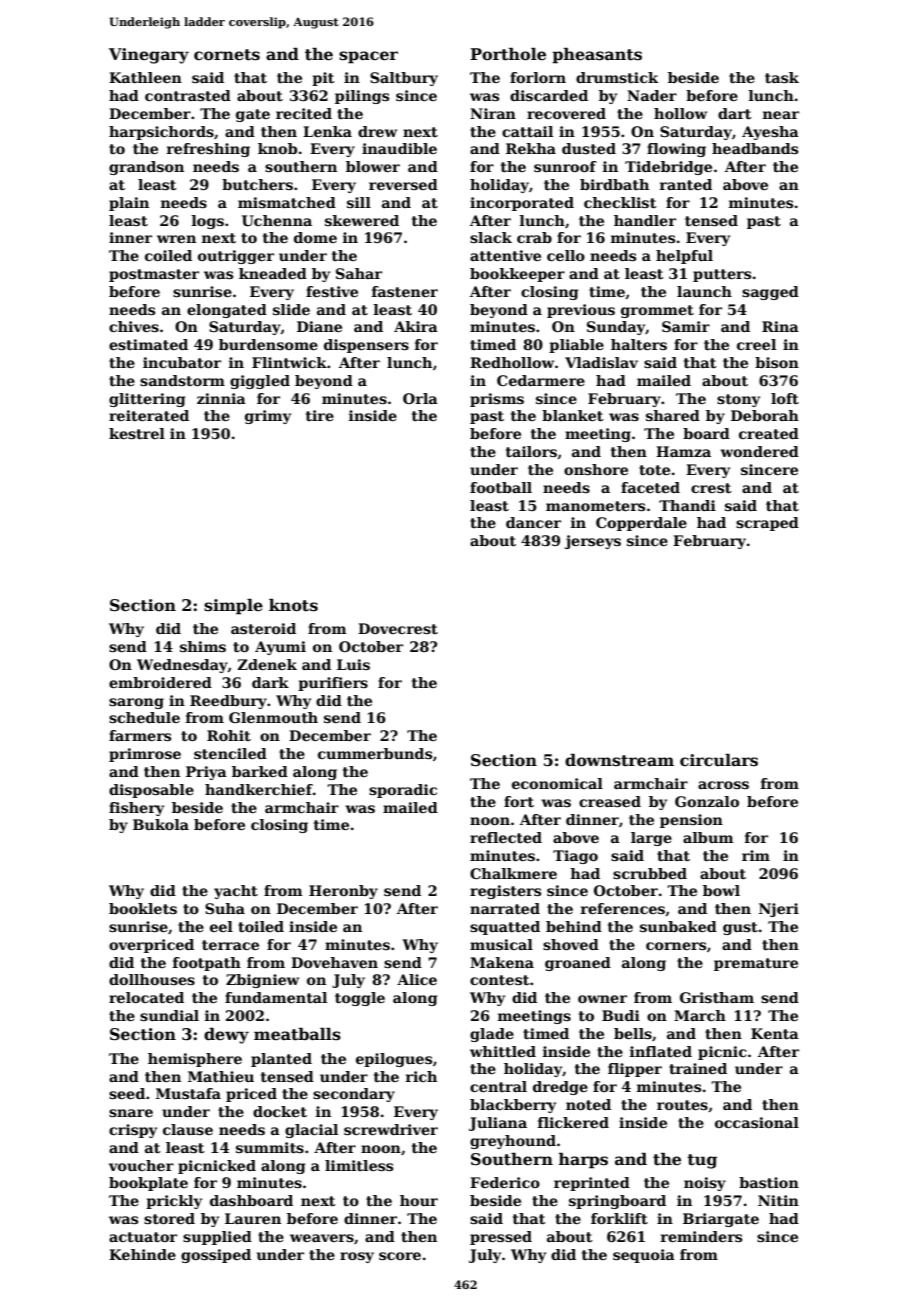 This image has height=1316, width=908. What do you see at coordinates (687, 505) in the image?
I see `Thandi` at bounding box center [687, 505].
